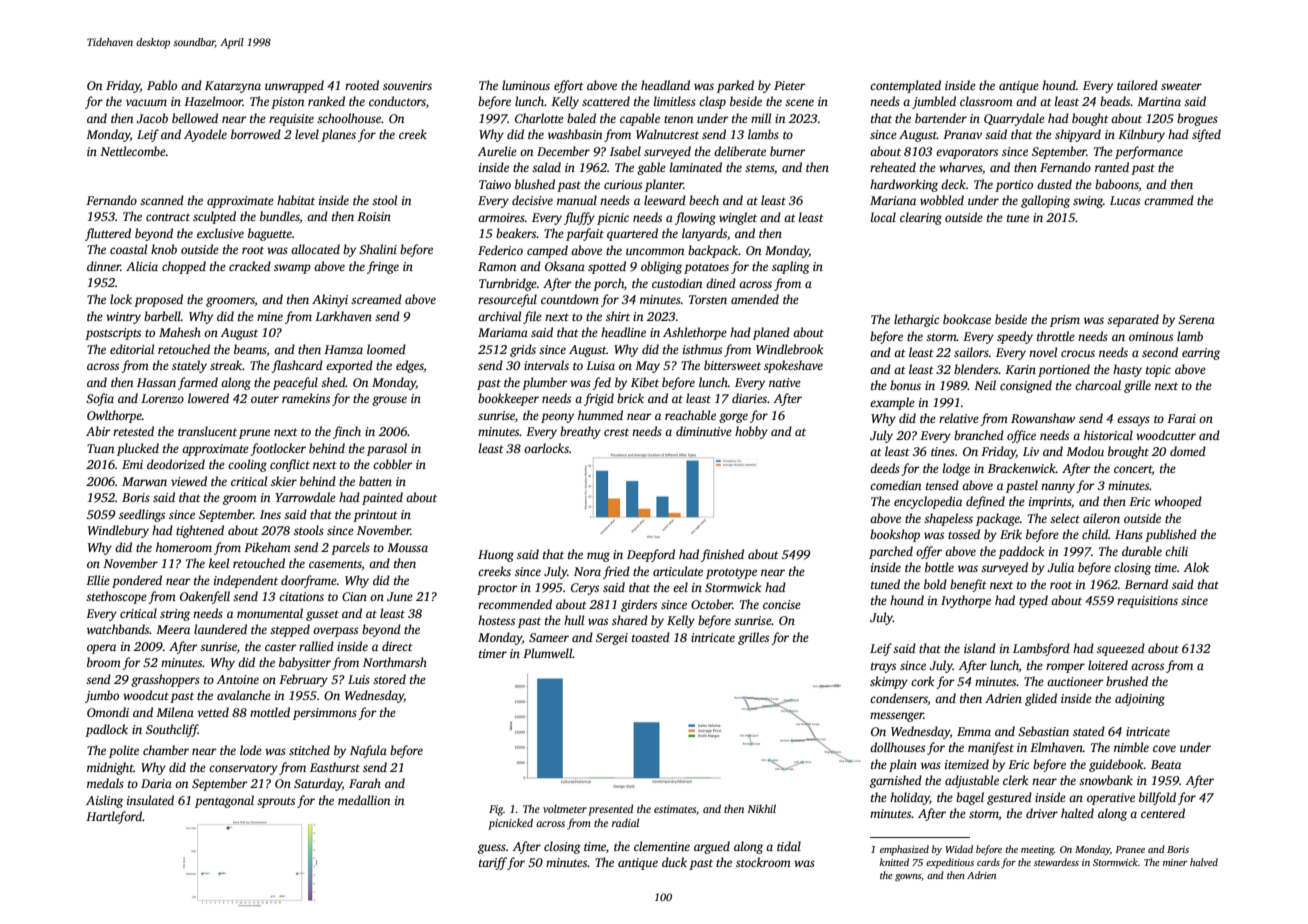  What do you see at coordinates (1064, 370) in the document?
I see `portioned` at bounding box center [1064, 370].
